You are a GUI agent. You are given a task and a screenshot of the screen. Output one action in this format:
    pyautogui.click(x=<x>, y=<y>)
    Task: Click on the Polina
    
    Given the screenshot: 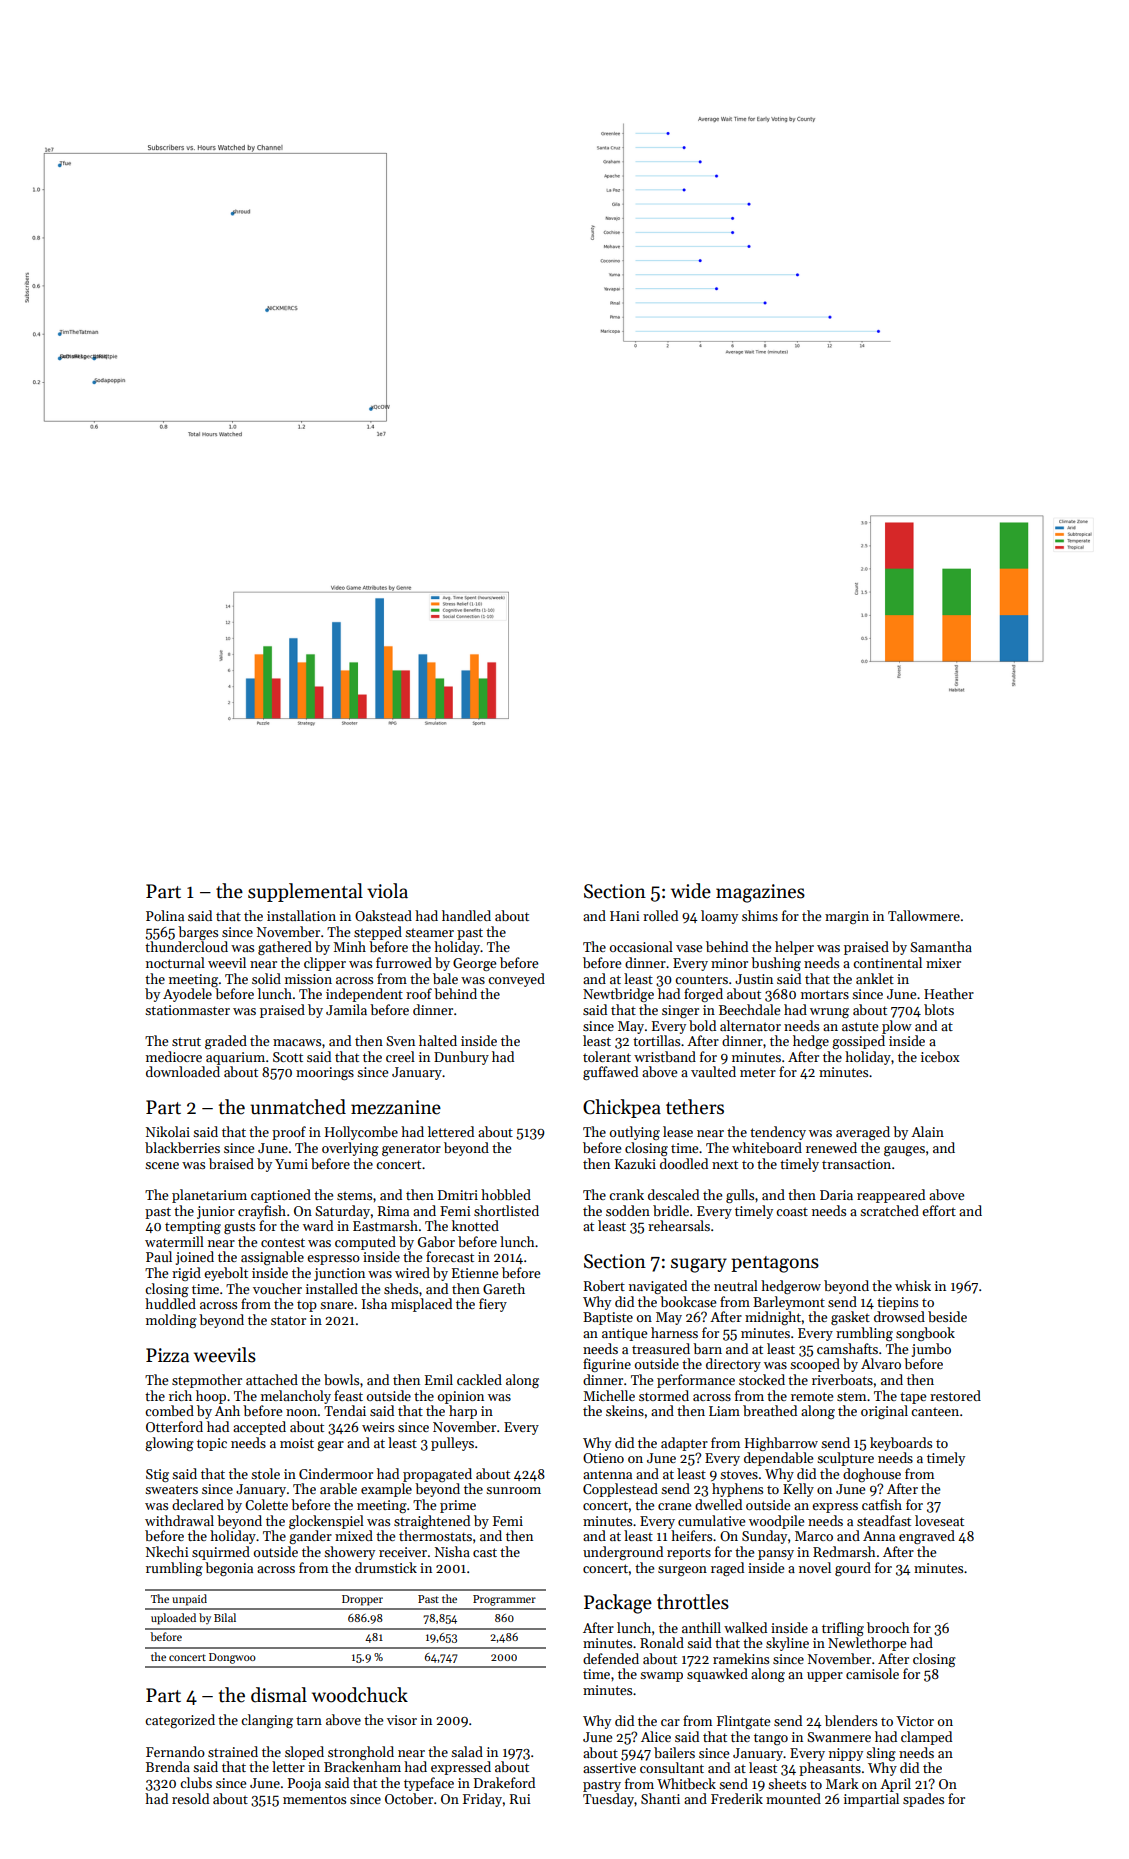 What is the action you would take?
    pyautogui.click(x=165, y=915)
